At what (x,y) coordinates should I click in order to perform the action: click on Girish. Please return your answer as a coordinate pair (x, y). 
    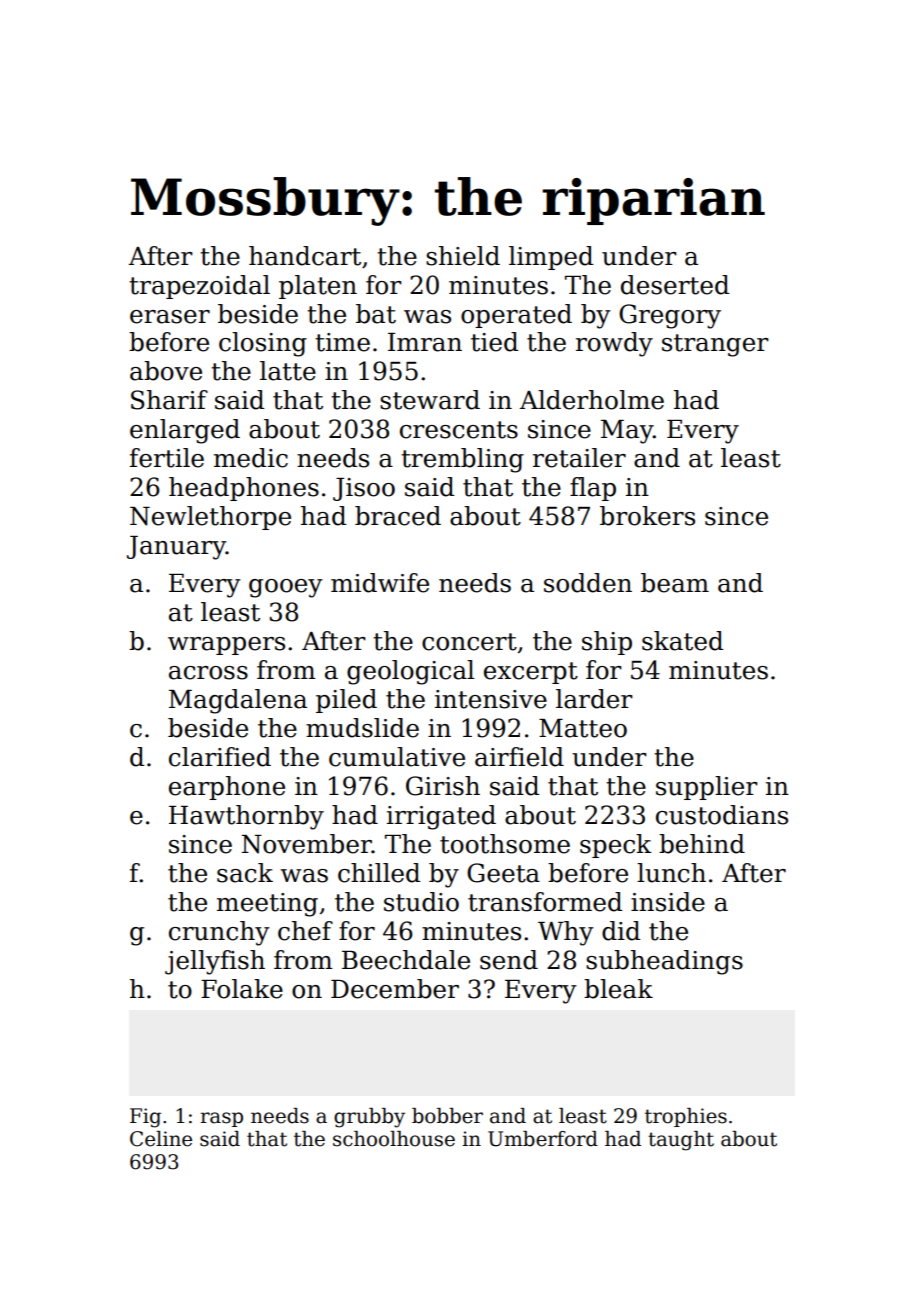
    Looking at the image, I should click on (443, 786).
